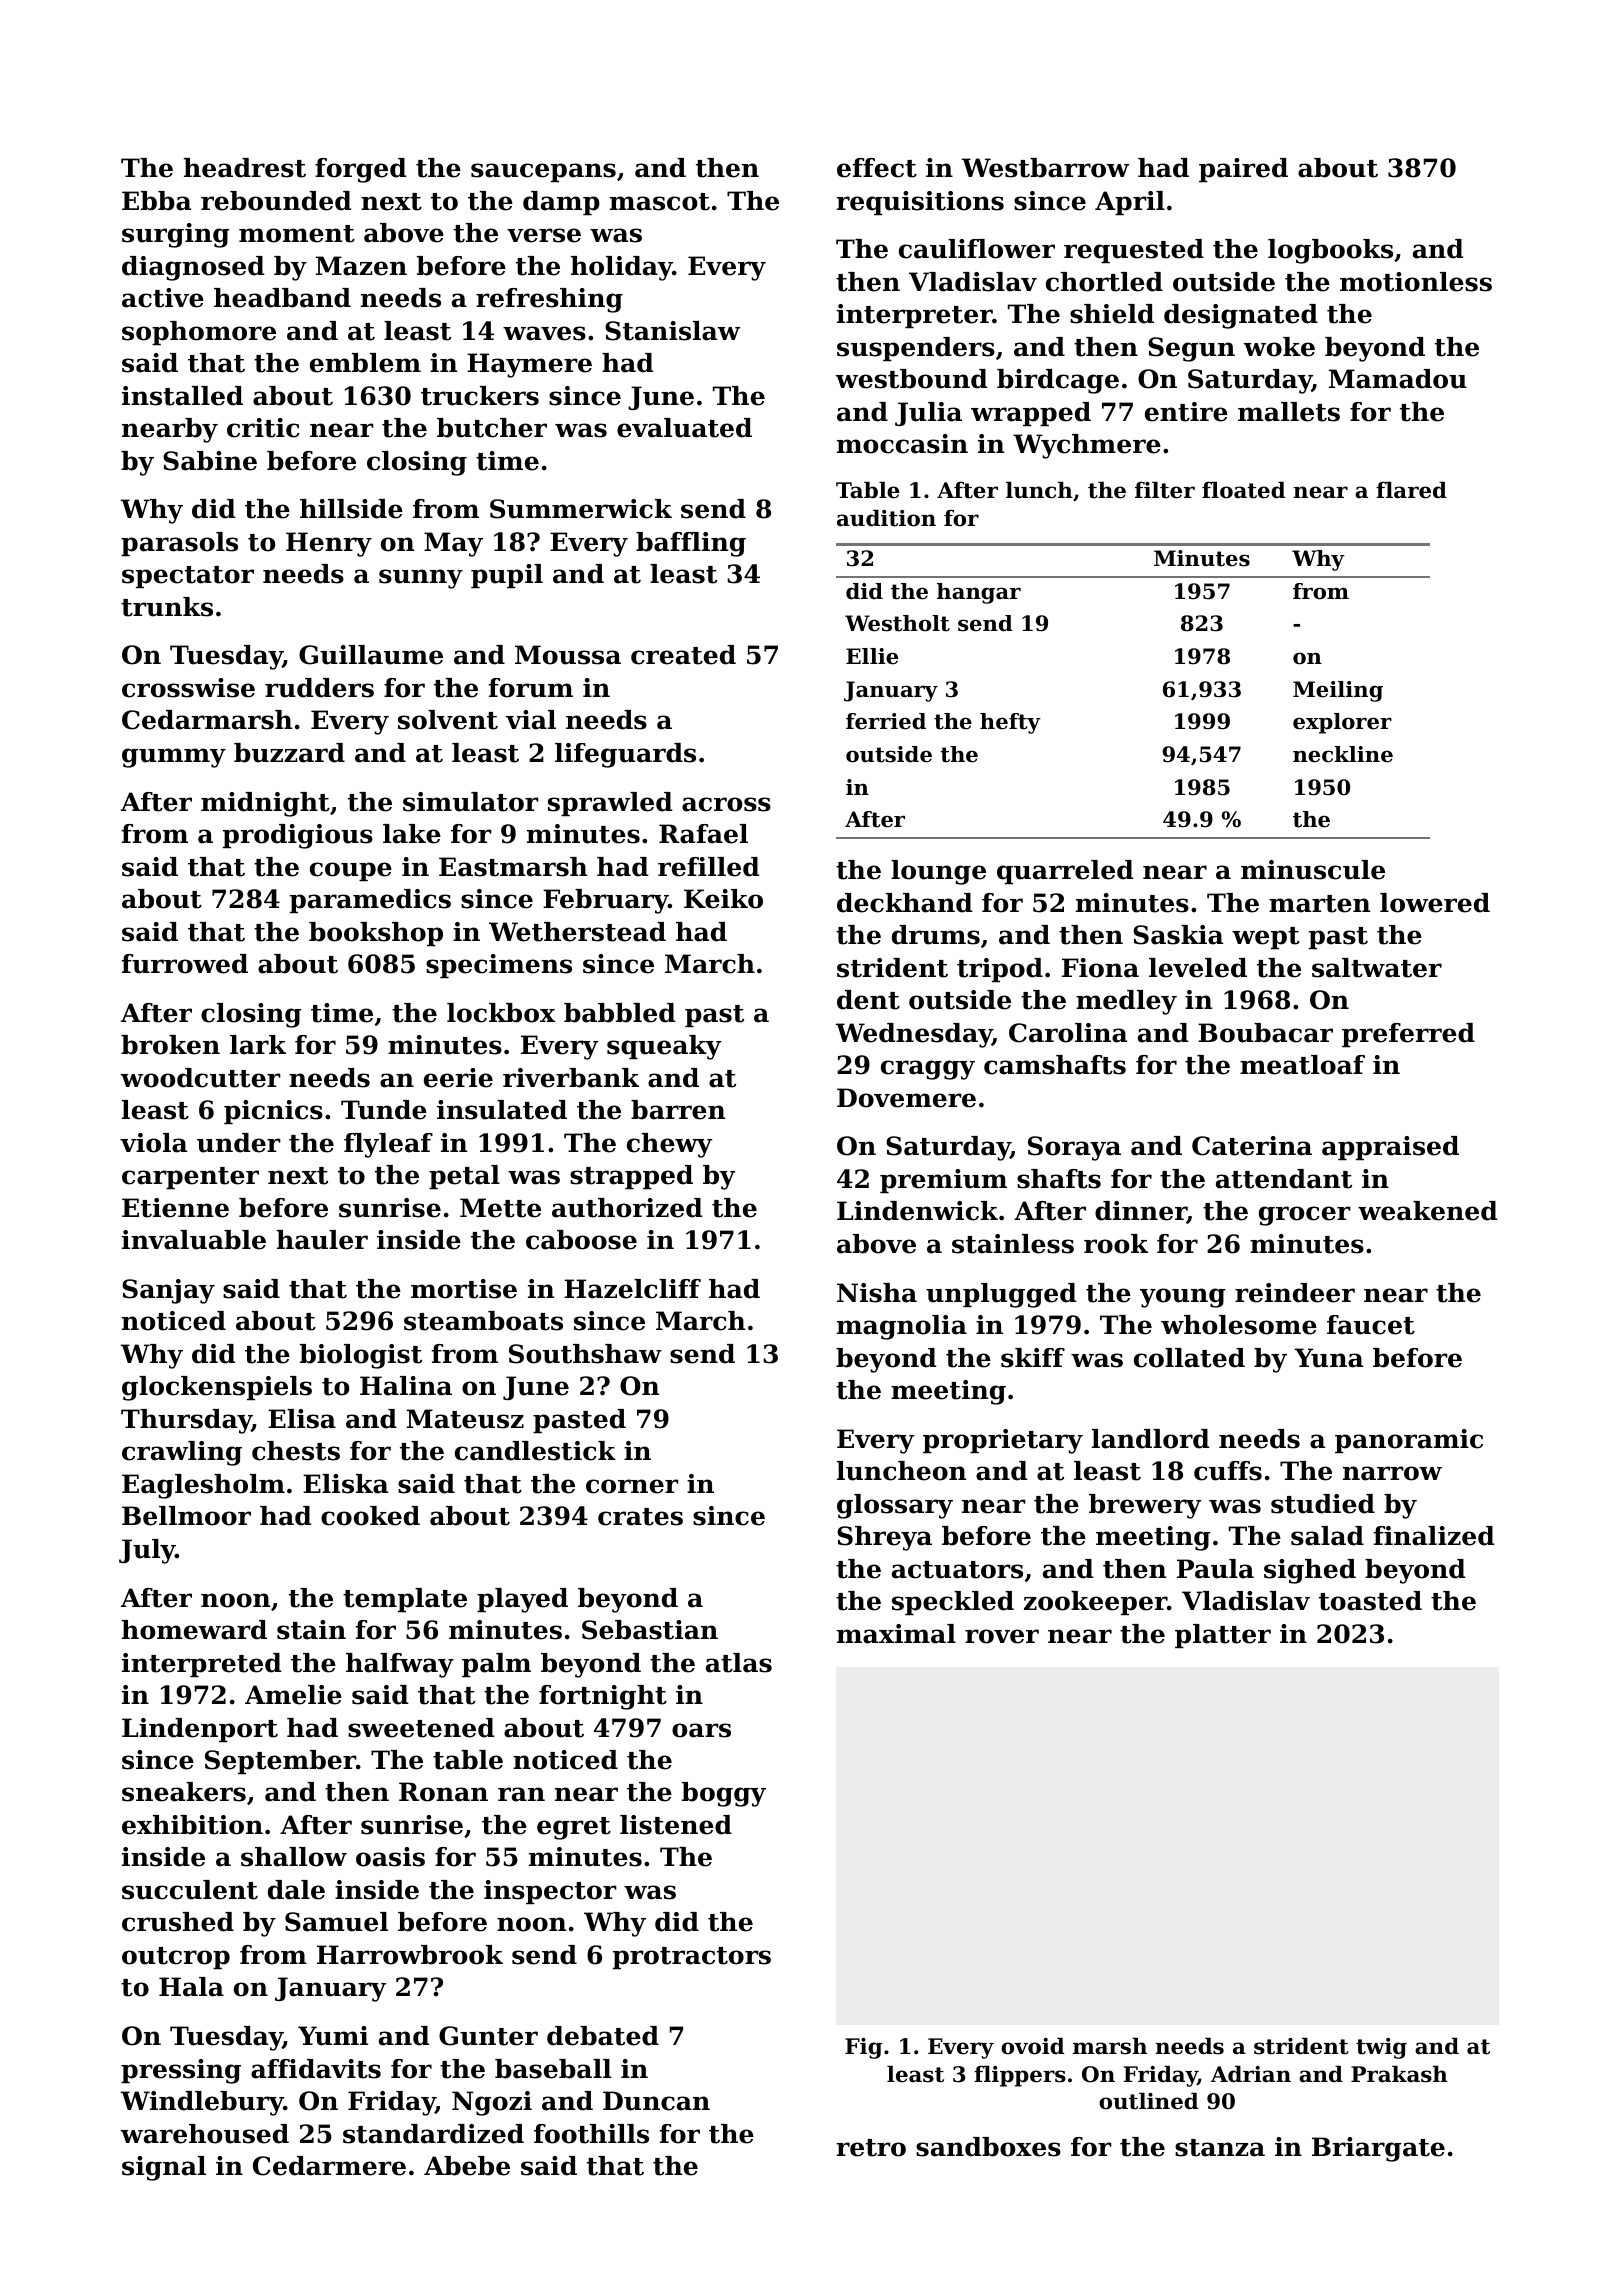  I want to click on Westbarrow, so click(1045, 168).
